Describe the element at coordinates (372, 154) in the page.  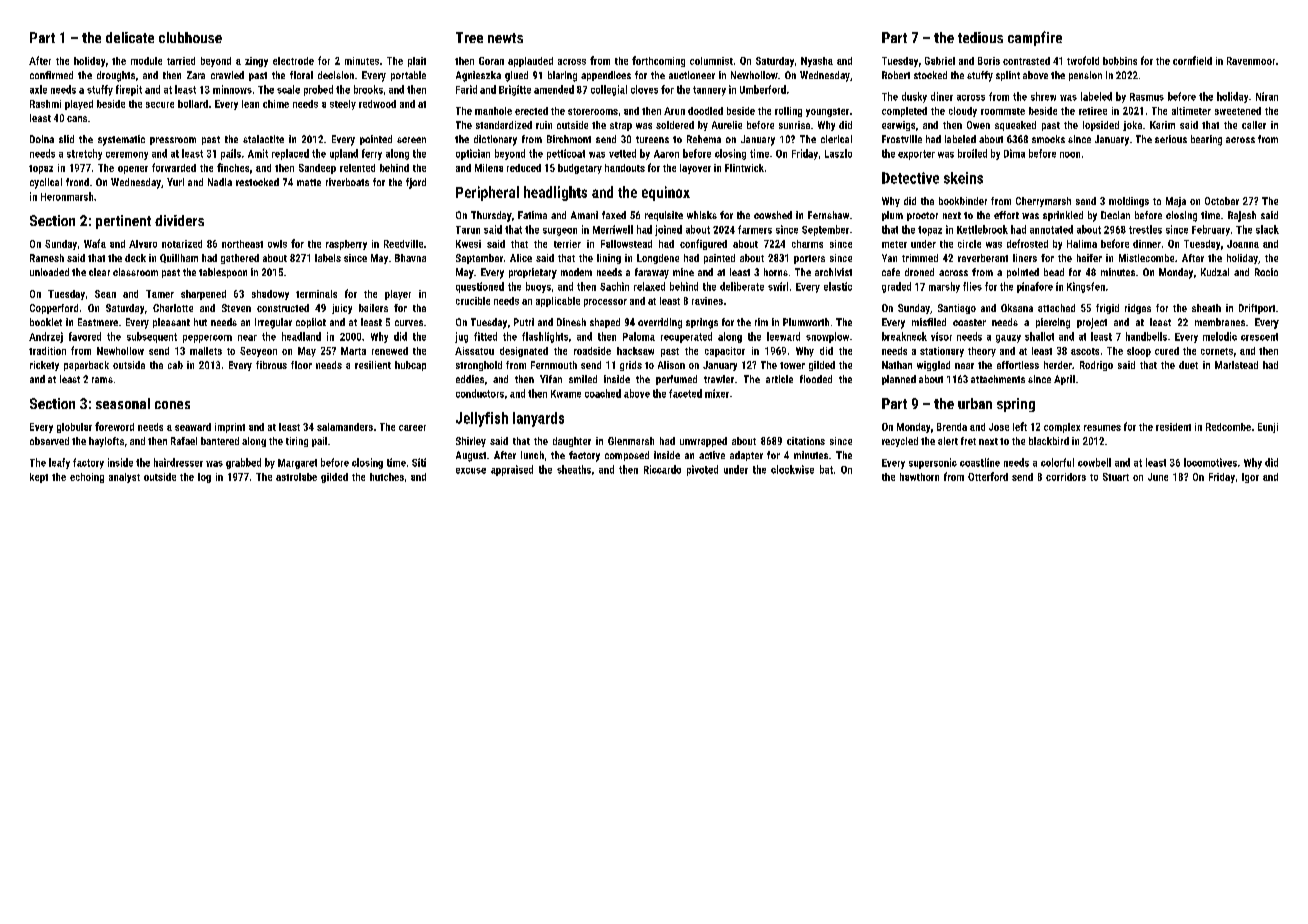
I see `ferry` at that location.
